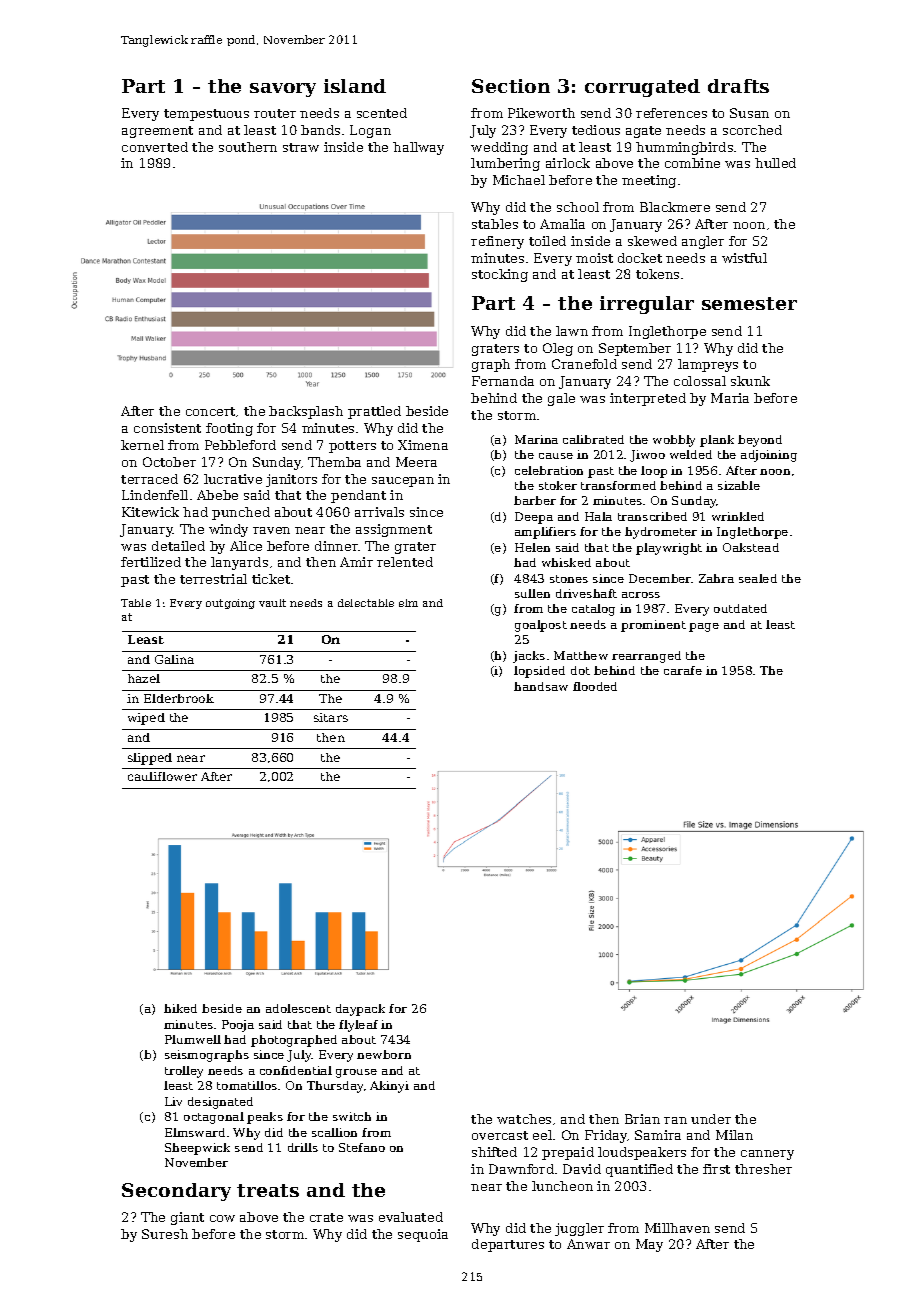 Image resolution: width=924 pixels, height=1308 pixels. I want to click on rearranged, so click(646, 657).
